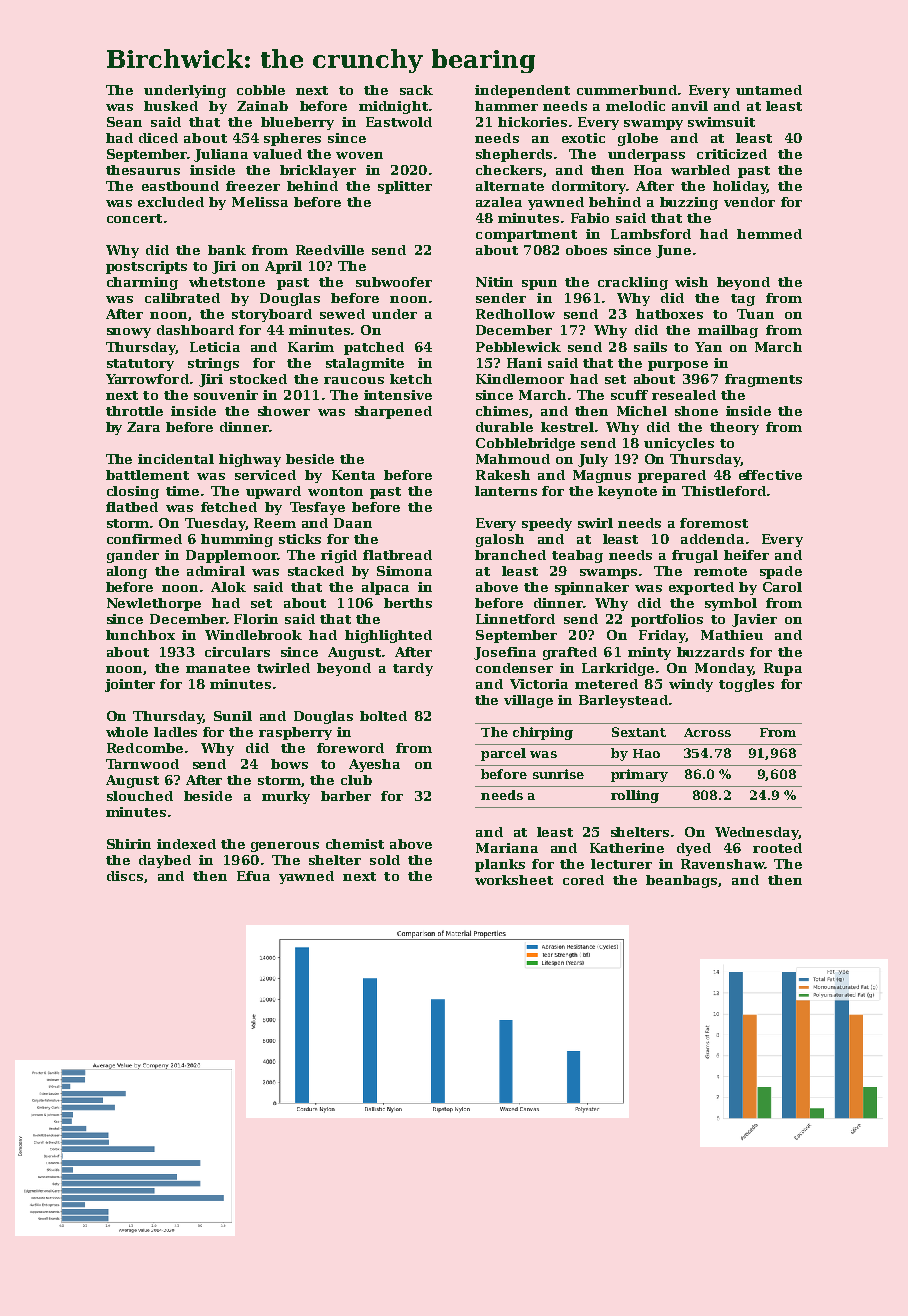 Image resolution: width=908 pixels, height=1316 pixels. I want to click on cummerbund, so click(627, 90).
